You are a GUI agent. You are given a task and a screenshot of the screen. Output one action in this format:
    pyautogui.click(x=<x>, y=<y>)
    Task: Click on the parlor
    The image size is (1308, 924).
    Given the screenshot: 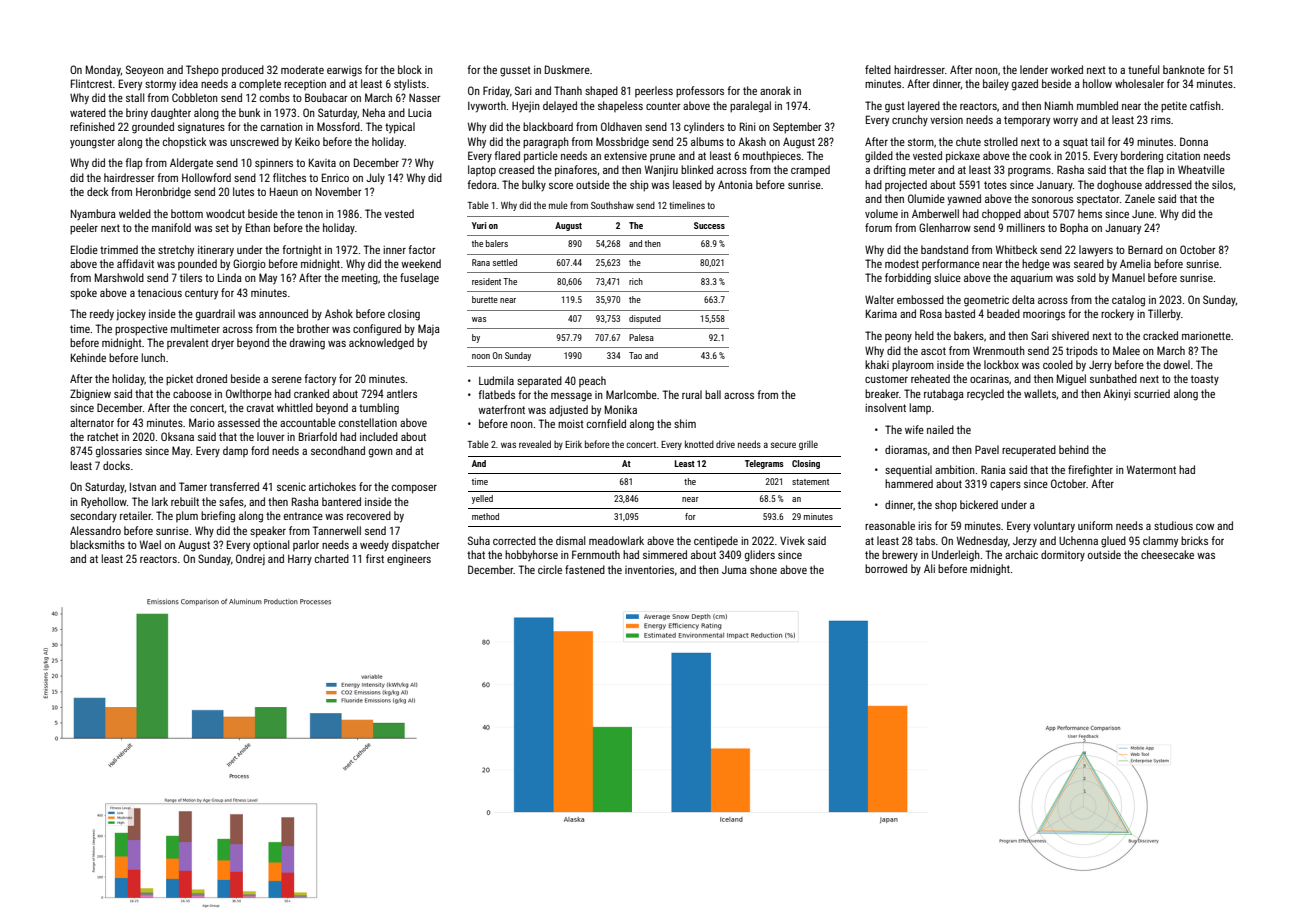 What is the action you would take?
    pyautogui.click(x=306, y=545)
